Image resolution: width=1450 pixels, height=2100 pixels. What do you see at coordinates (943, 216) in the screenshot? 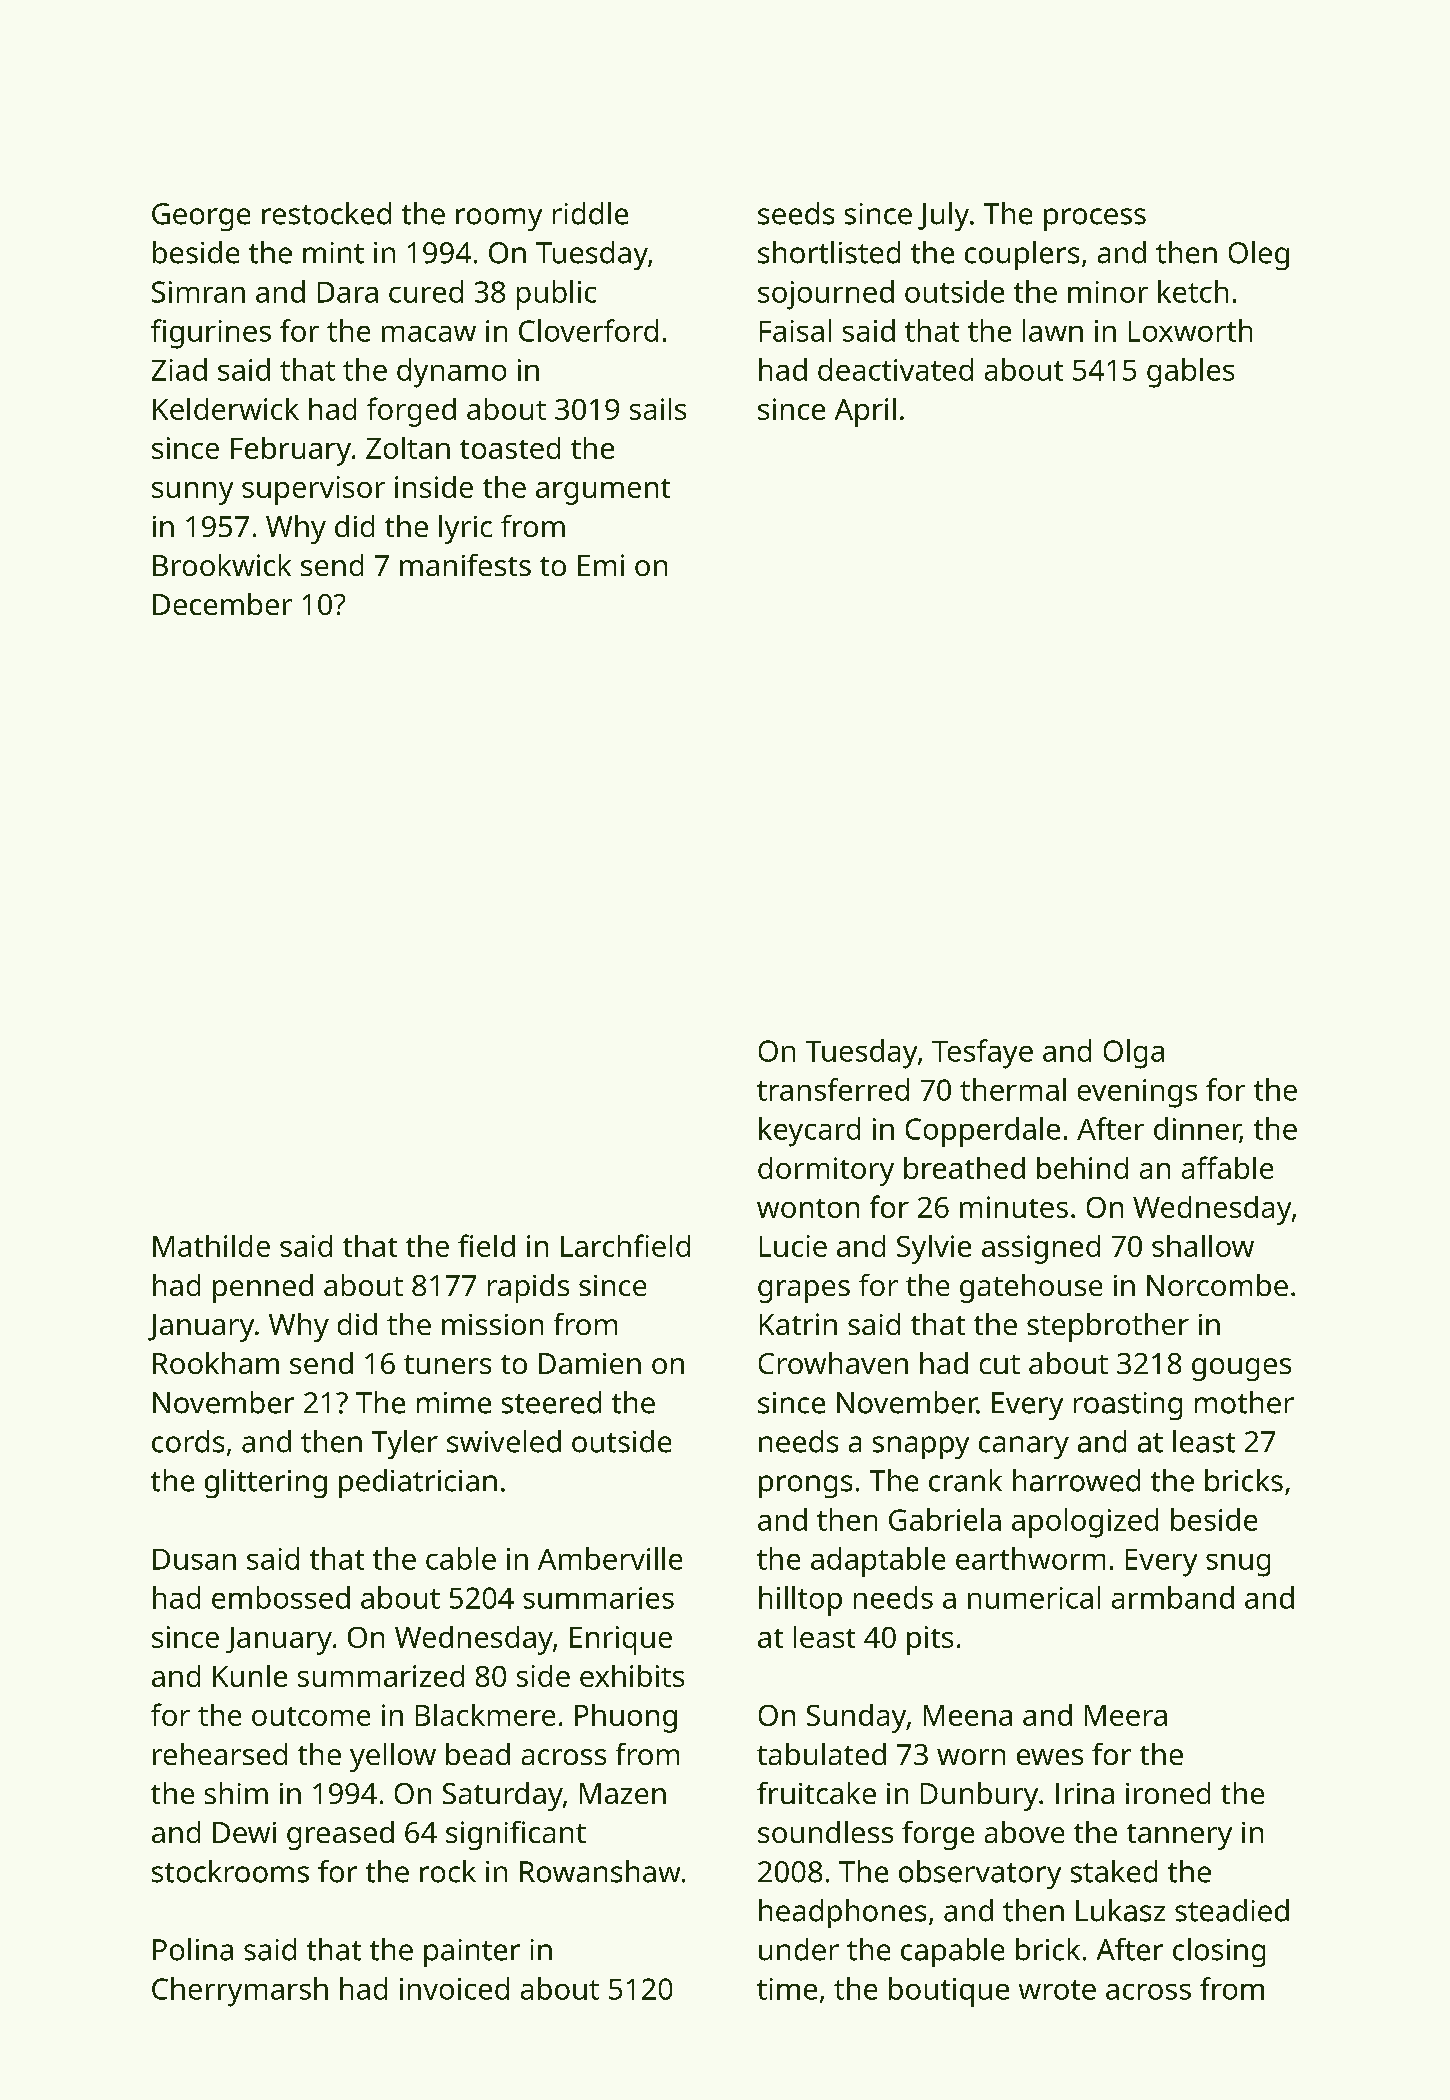
I see `July` at bounding box center [943, 216].
